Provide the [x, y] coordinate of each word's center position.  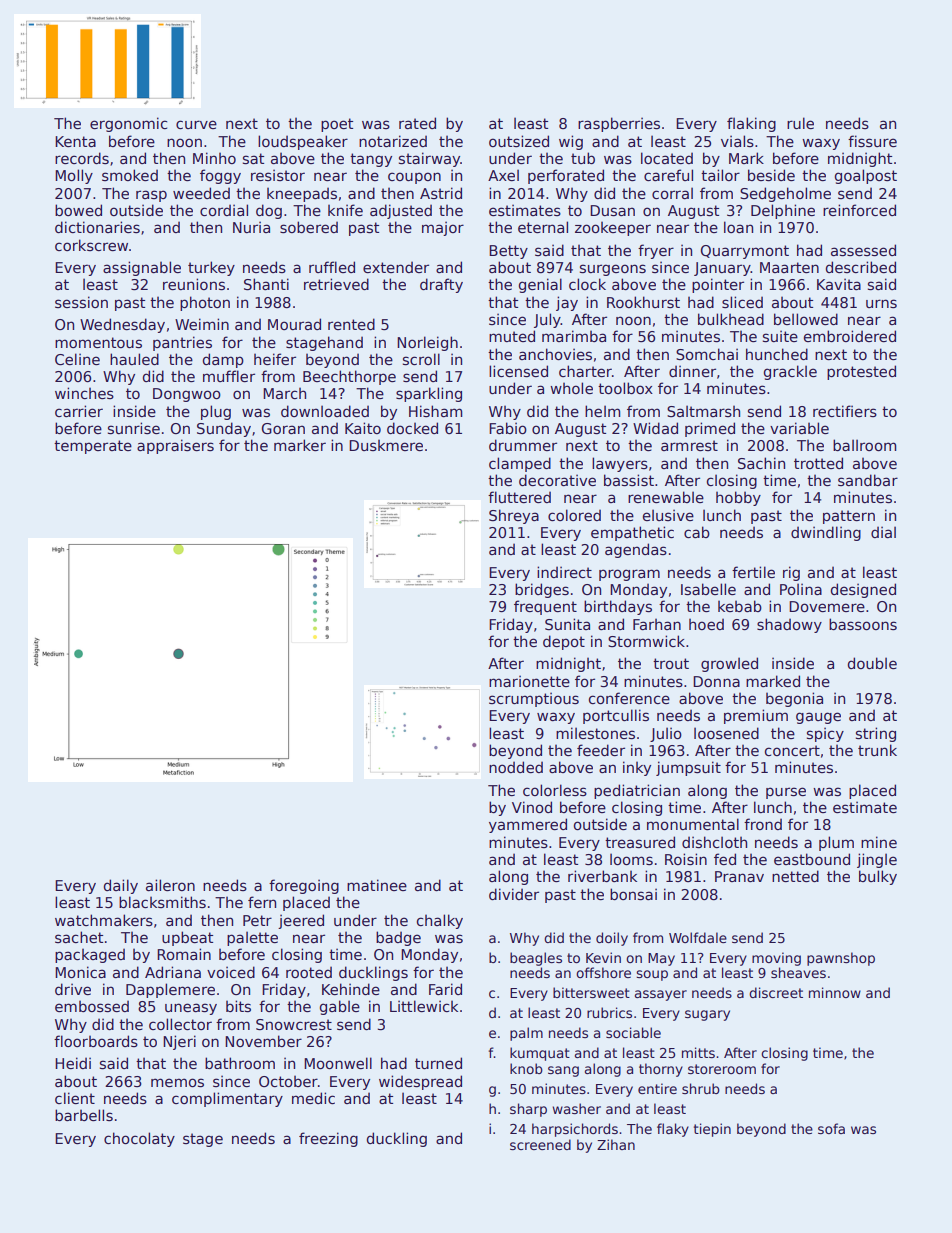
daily [121, 886]
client [75, 1098]
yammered [528, 825]
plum [836, 843]
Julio [666, 734]
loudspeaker [303, 142]
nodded [516, 767]
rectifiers [845, 411]
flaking [751, 124]
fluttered [519, 497]
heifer [275, 359]
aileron [170, 885]
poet [337, 125]
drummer [523, 445]
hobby [738, 498]
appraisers [175, 446]
